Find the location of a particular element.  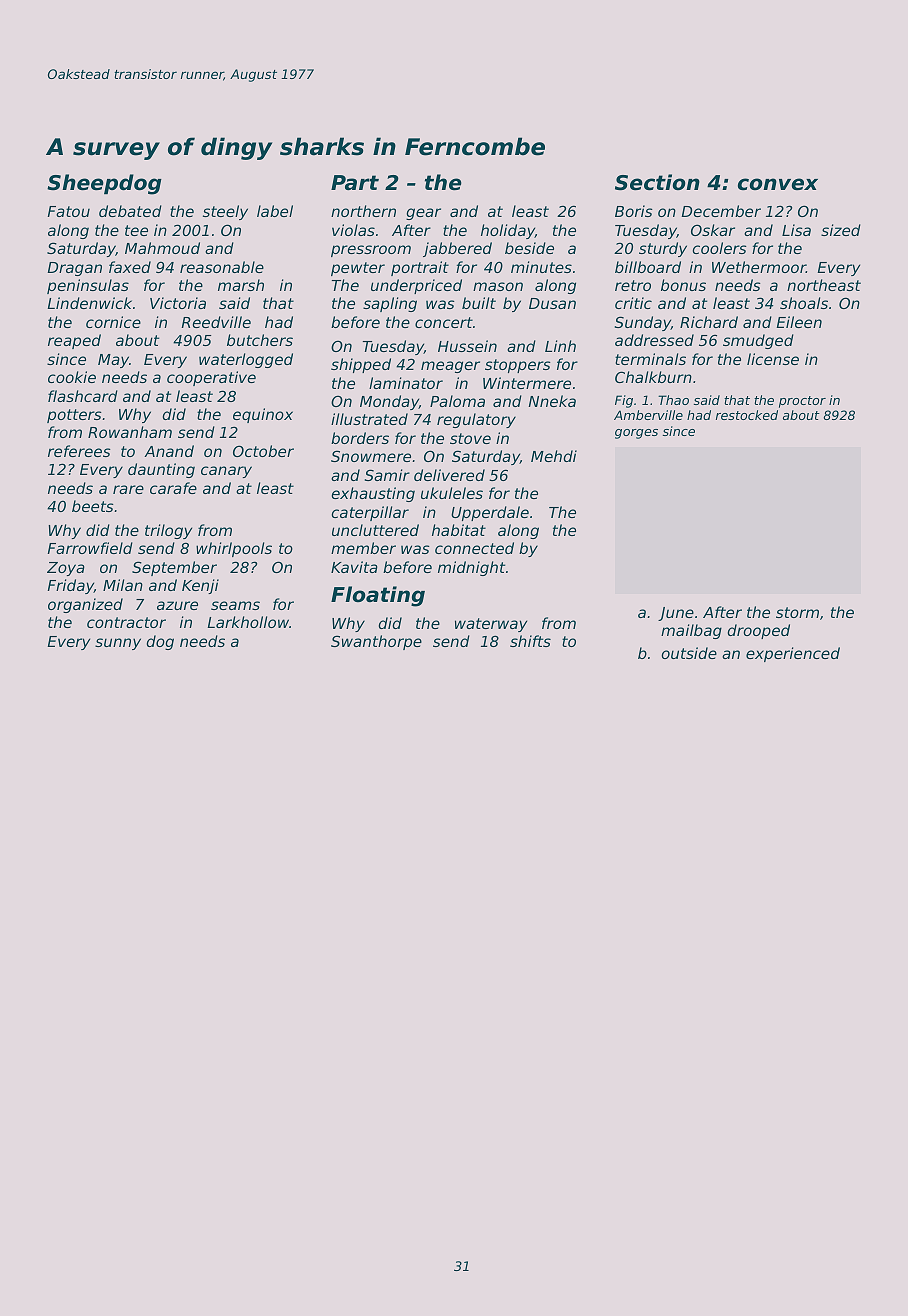

storm is located at coordinates (797, 612).
